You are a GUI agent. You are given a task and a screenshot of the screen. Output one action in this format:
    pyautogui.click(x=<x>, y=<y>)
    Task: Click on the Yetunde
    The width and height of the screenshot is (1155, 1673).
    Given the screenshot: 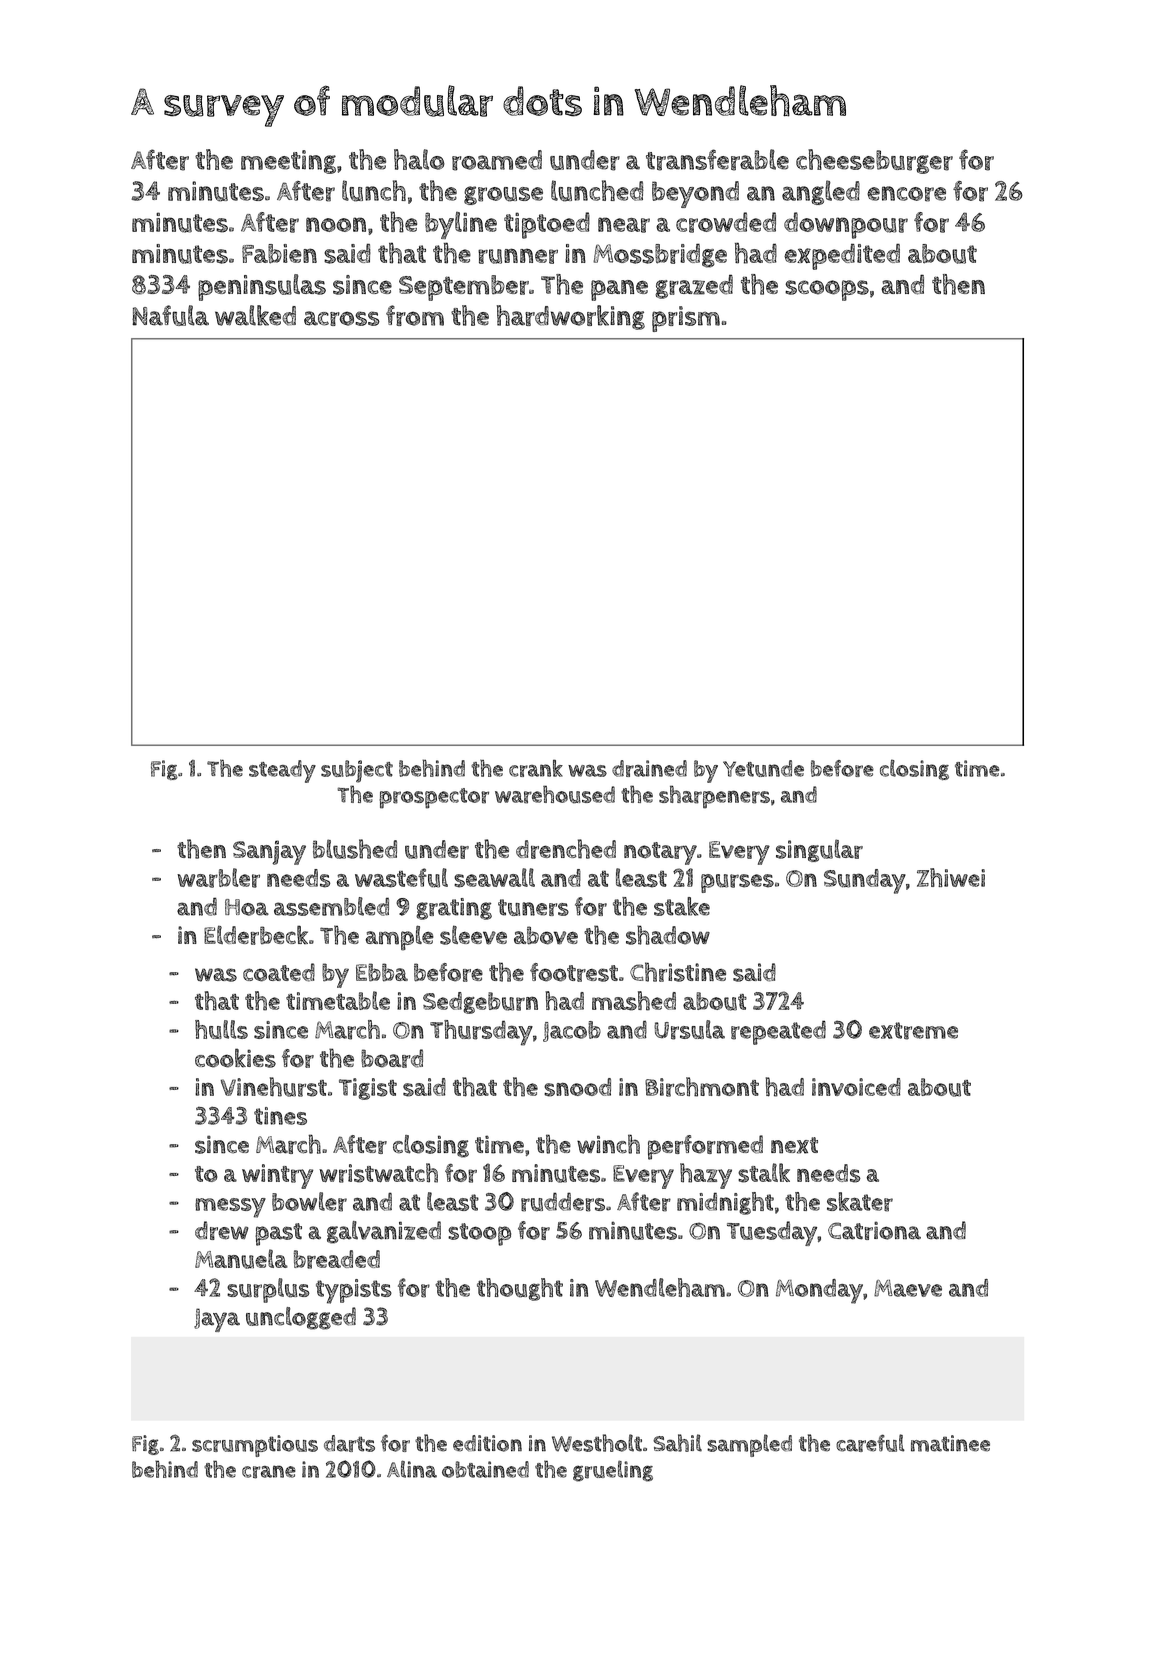 What is the action you would take?
    pyautogui.click(x=763, y=768)
